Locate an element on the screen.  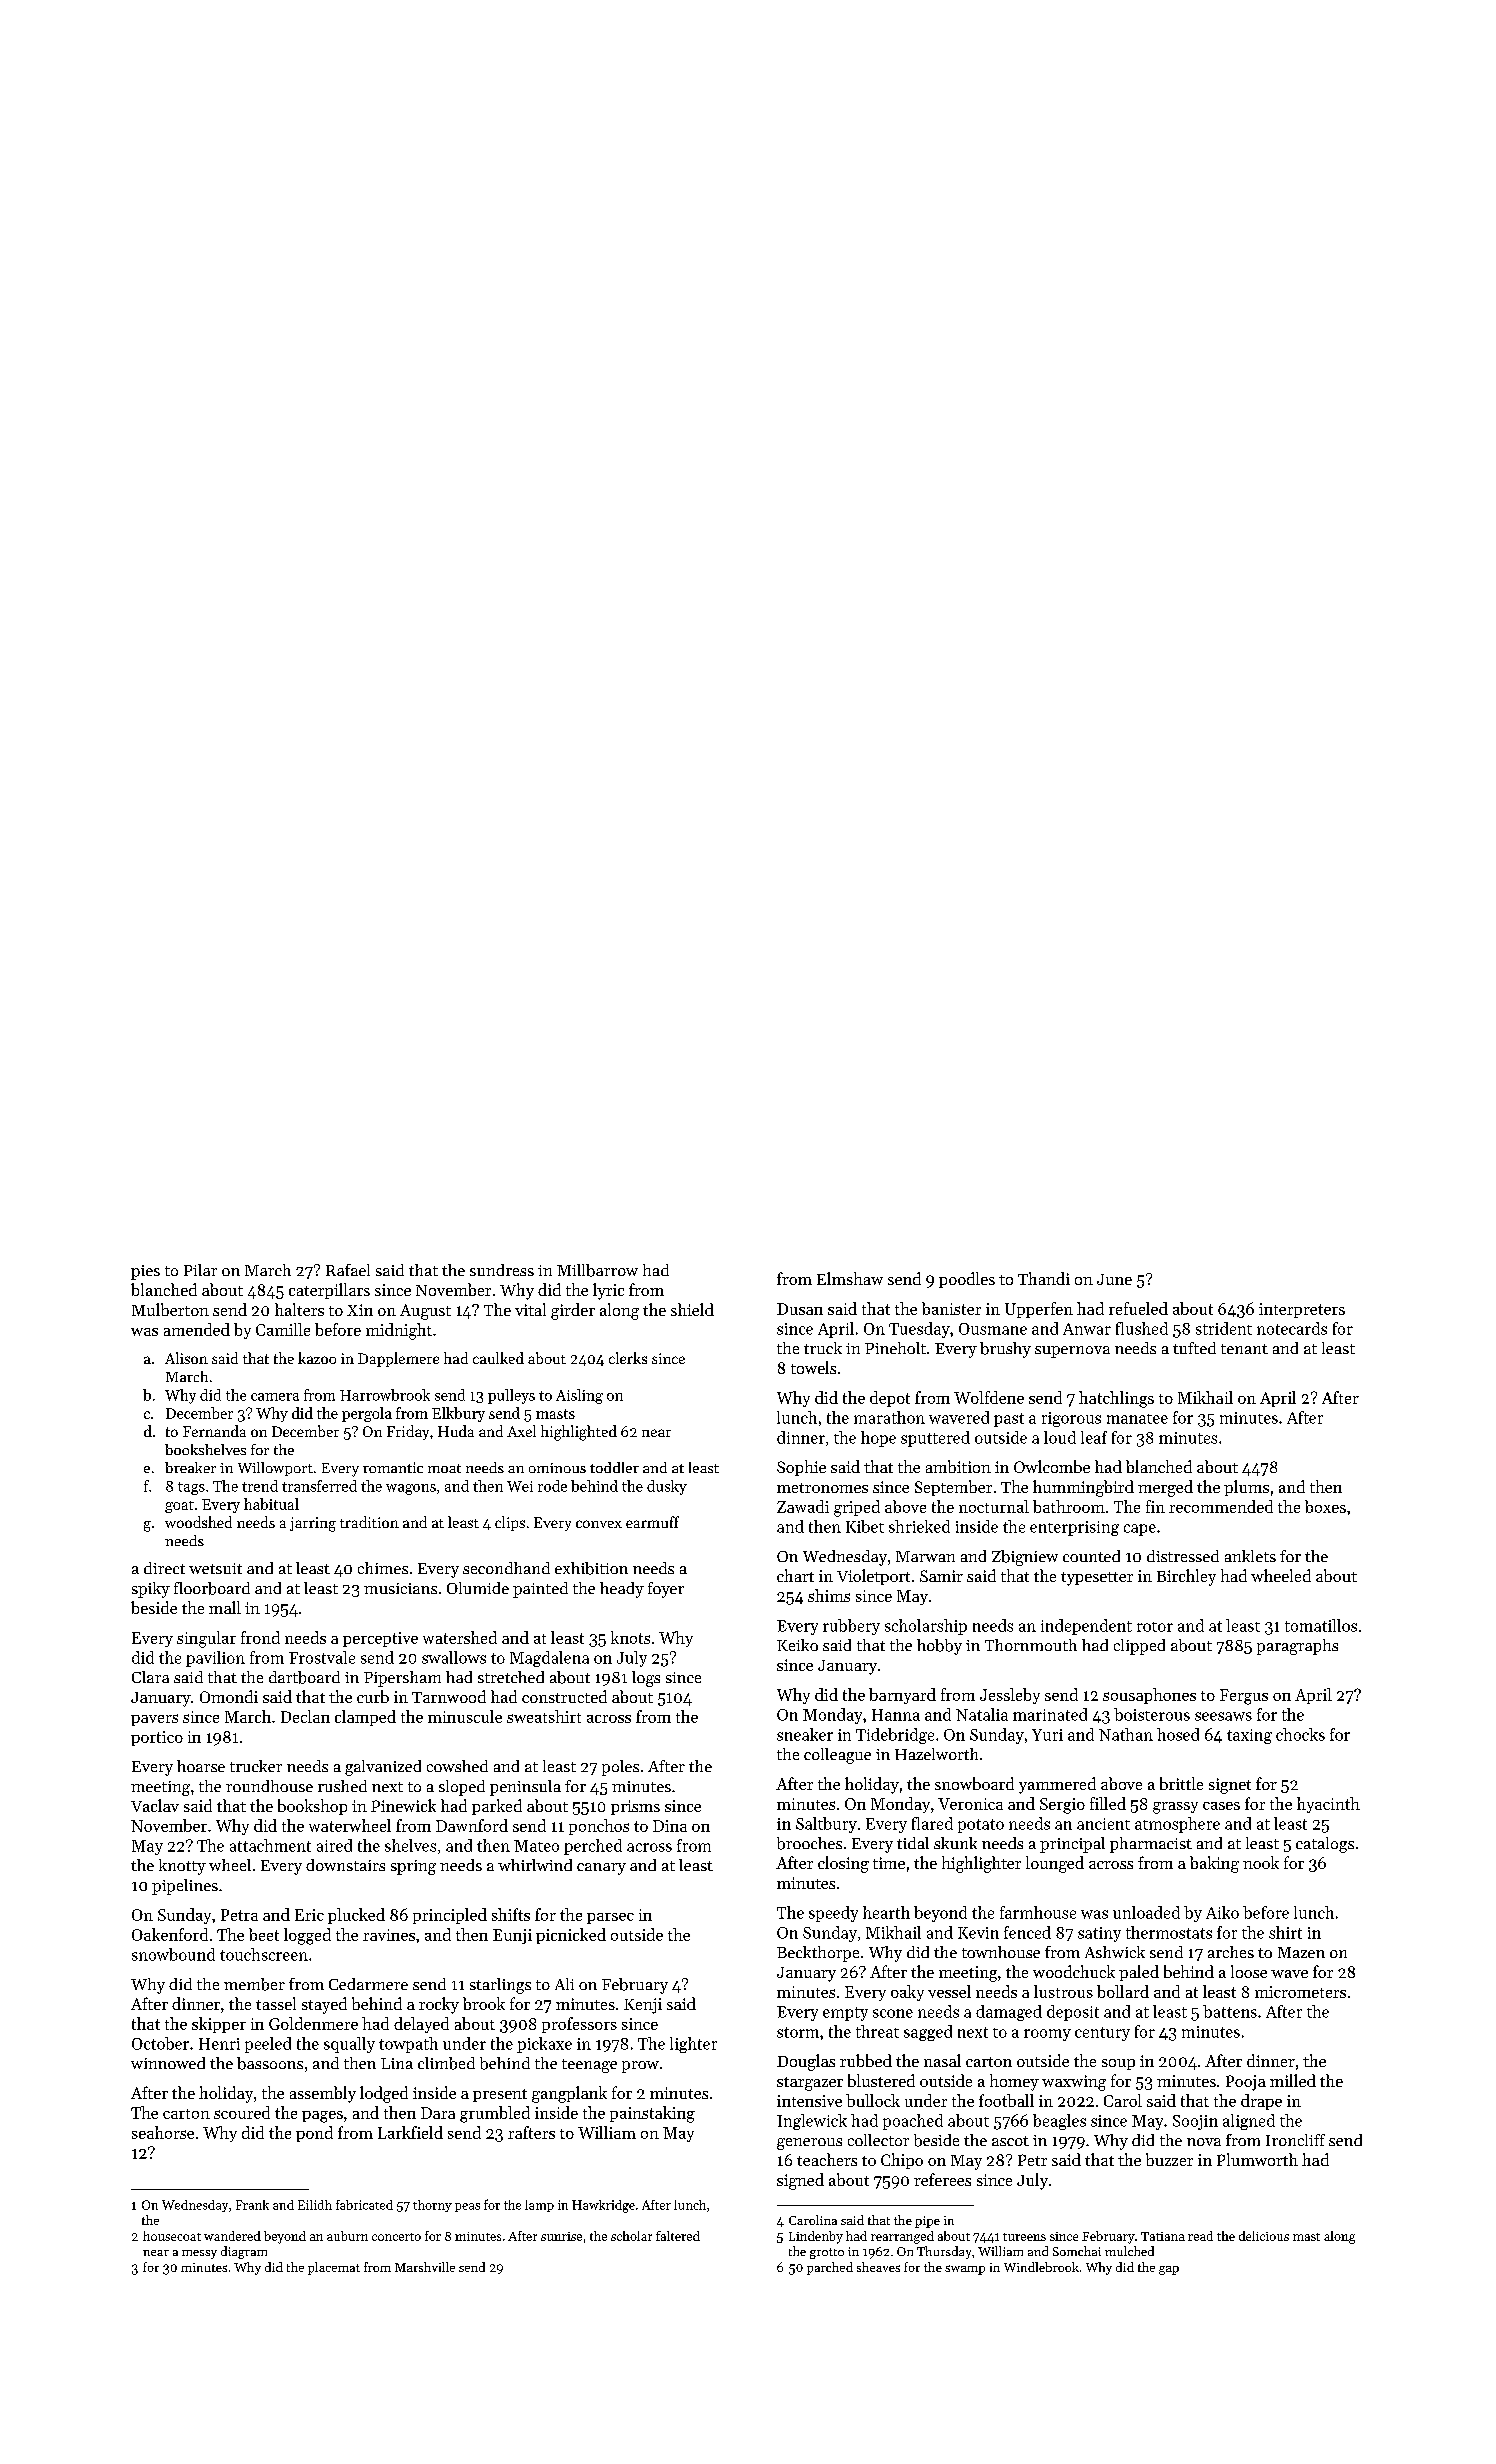
nasal is located at coordinates (942, 2060).
